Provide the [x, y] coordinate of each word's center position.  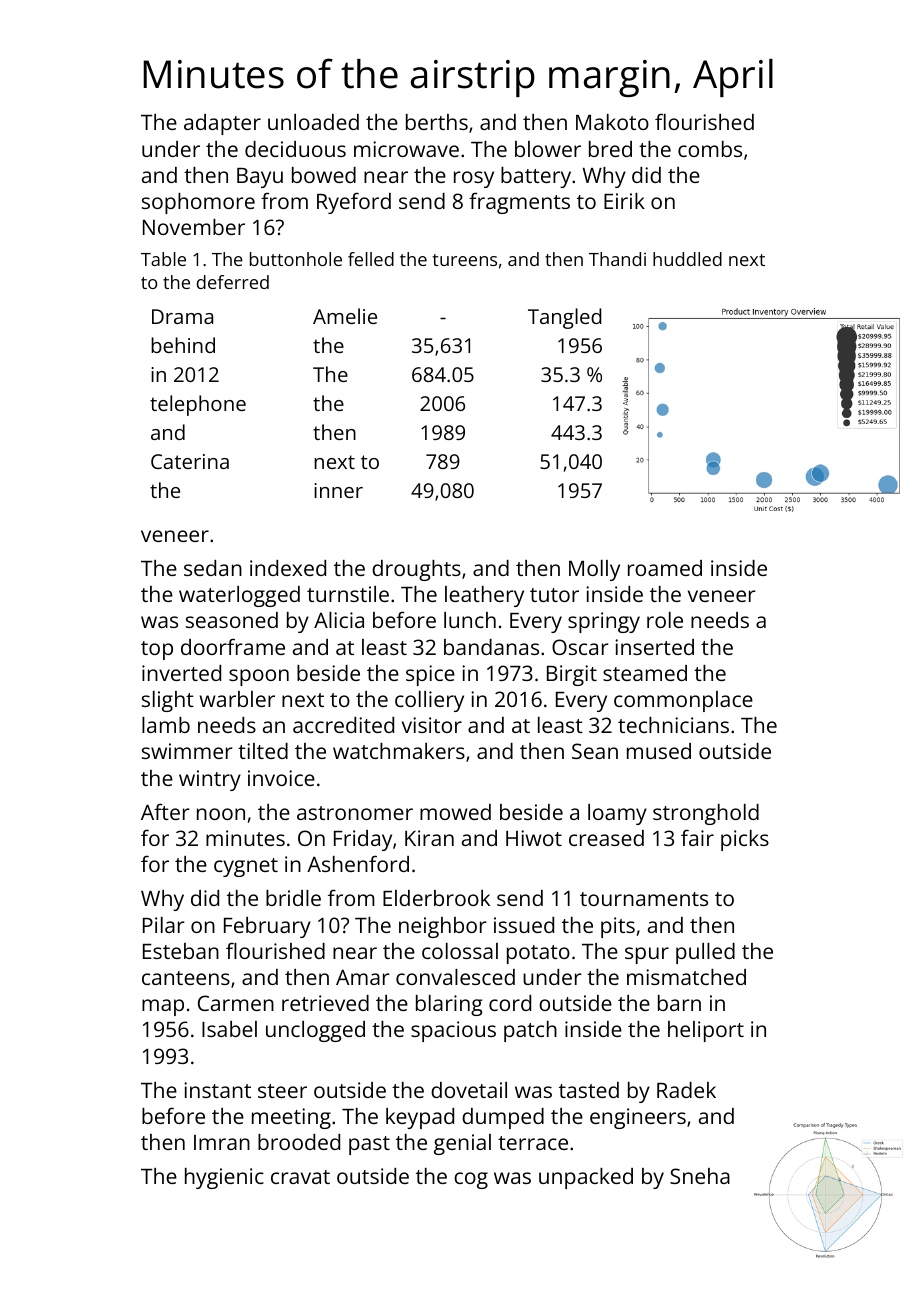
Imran [222, 1142]
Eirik [624, 201]
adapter [222, 124]
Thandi [617, 259]
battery [536, 177]
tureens [465, 260]
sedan [213, 568]
